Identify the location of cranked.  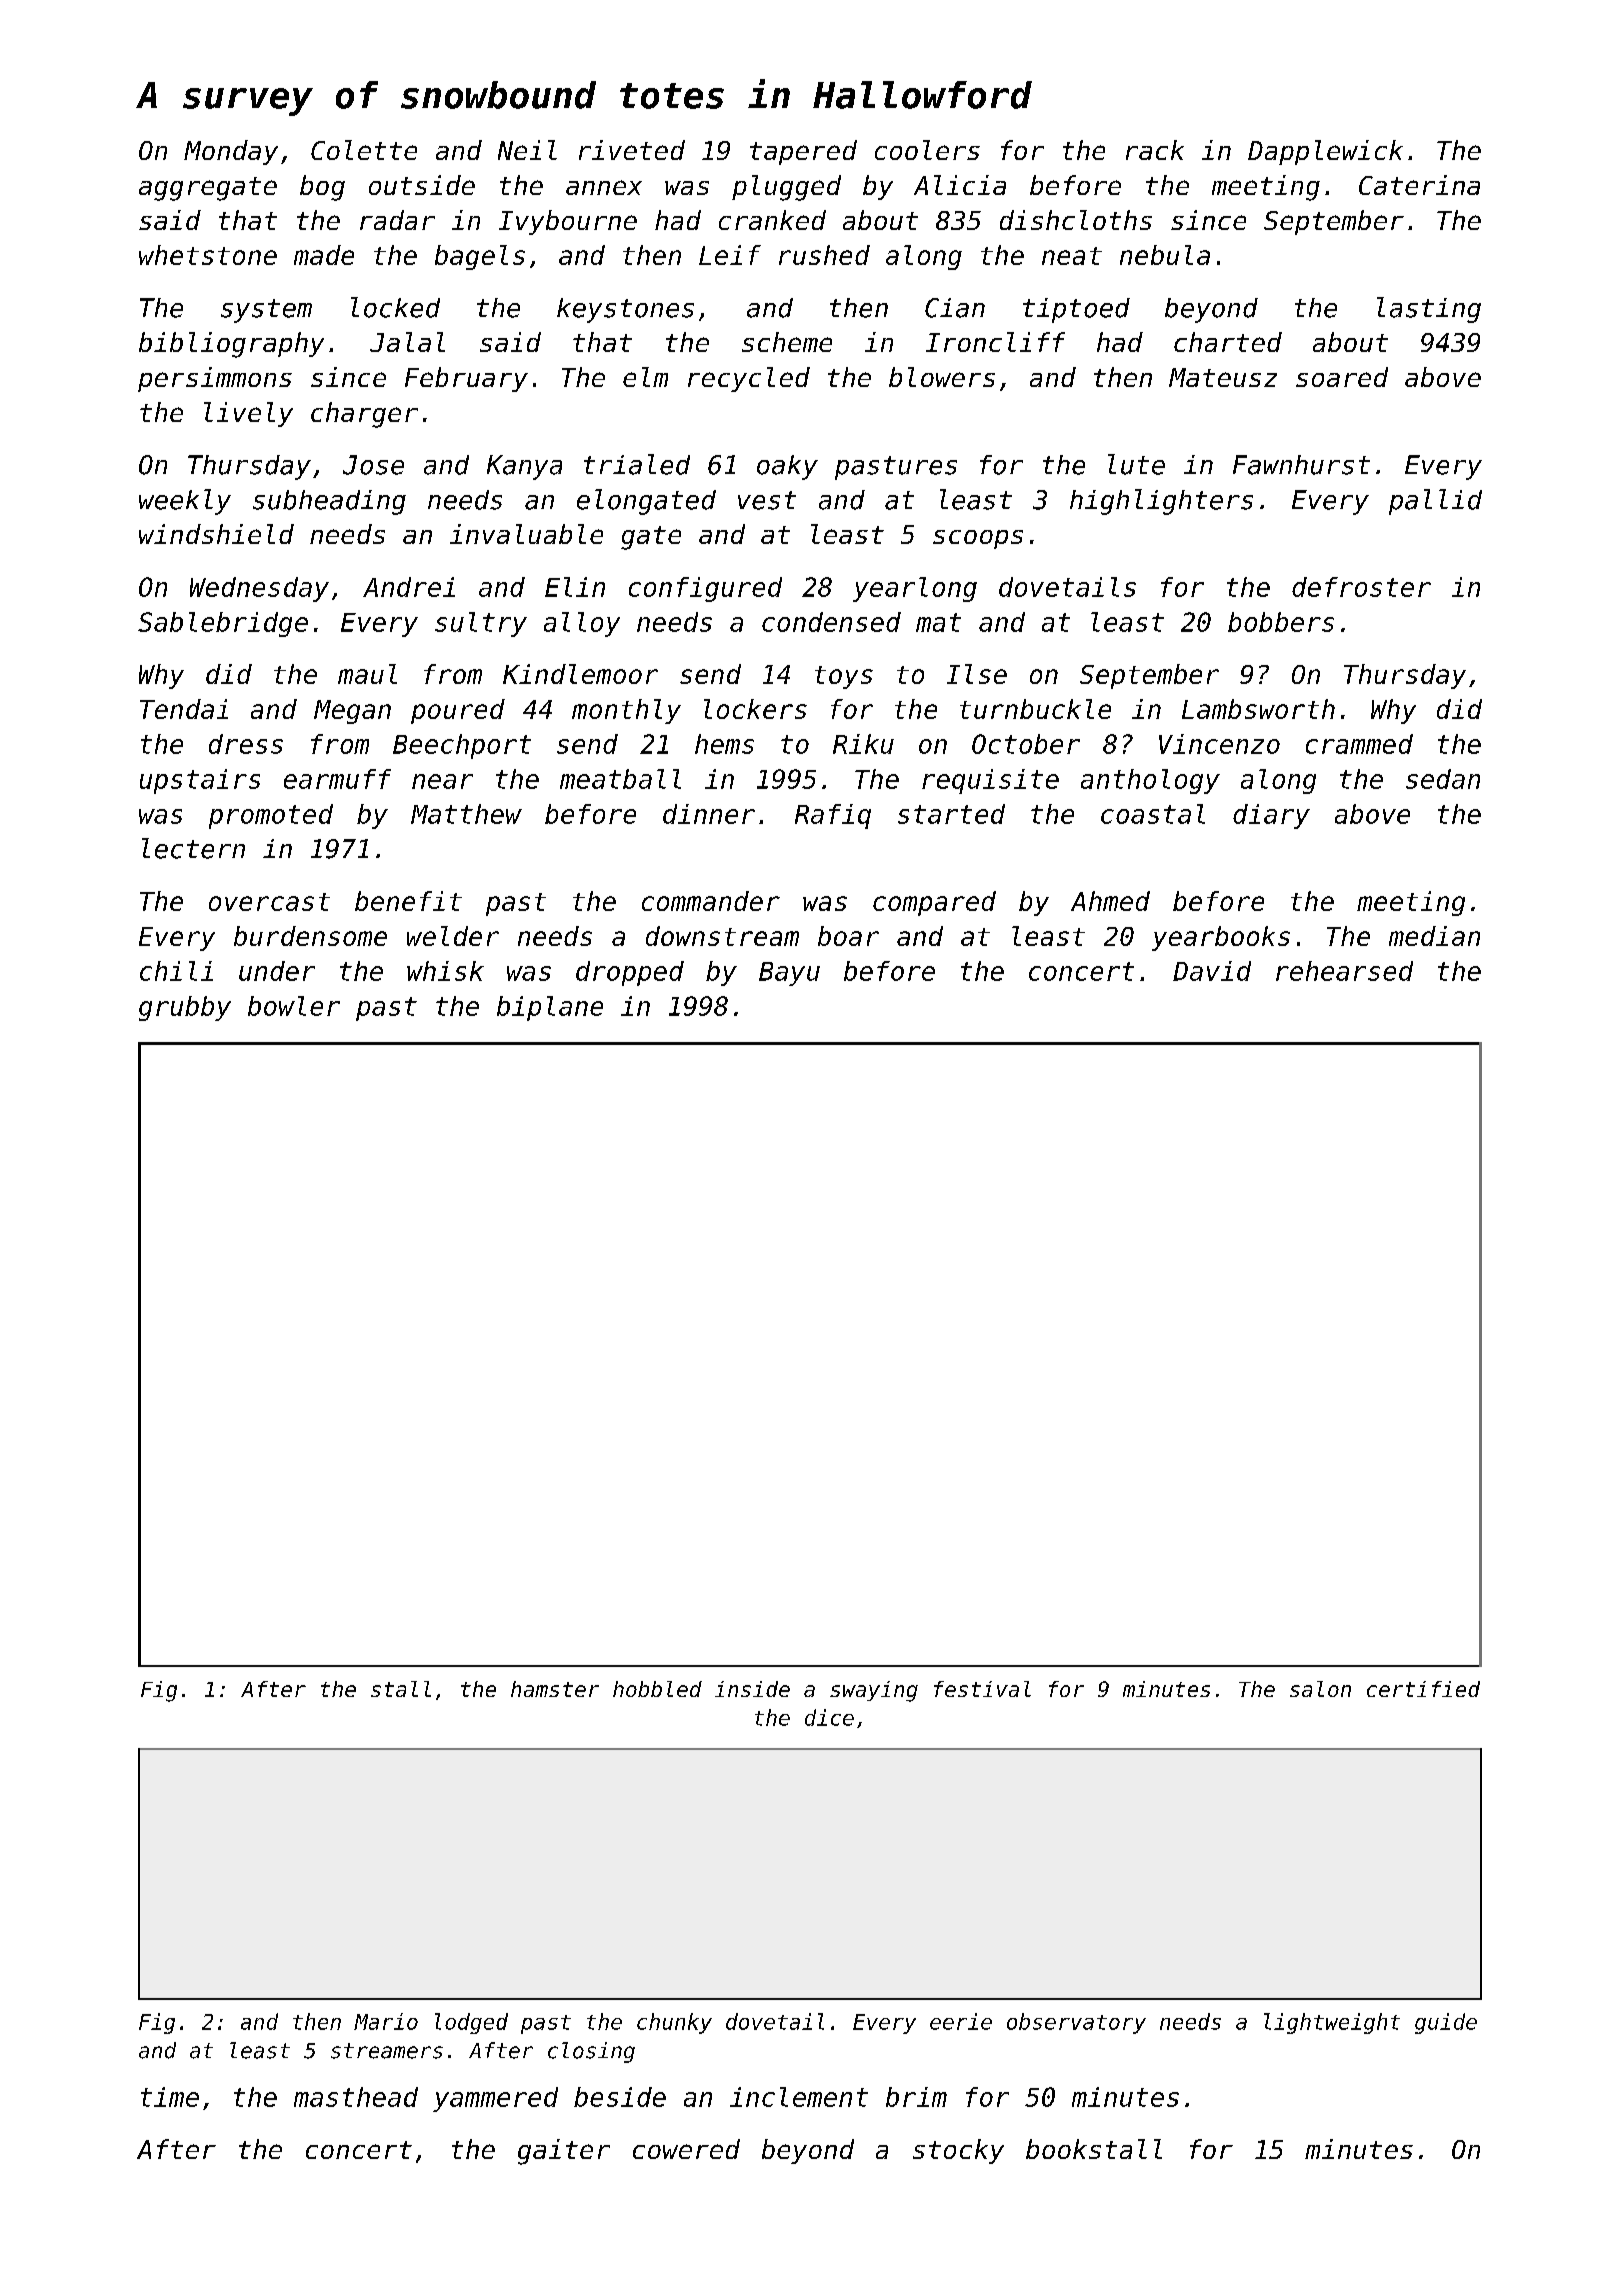
(772, 220).
